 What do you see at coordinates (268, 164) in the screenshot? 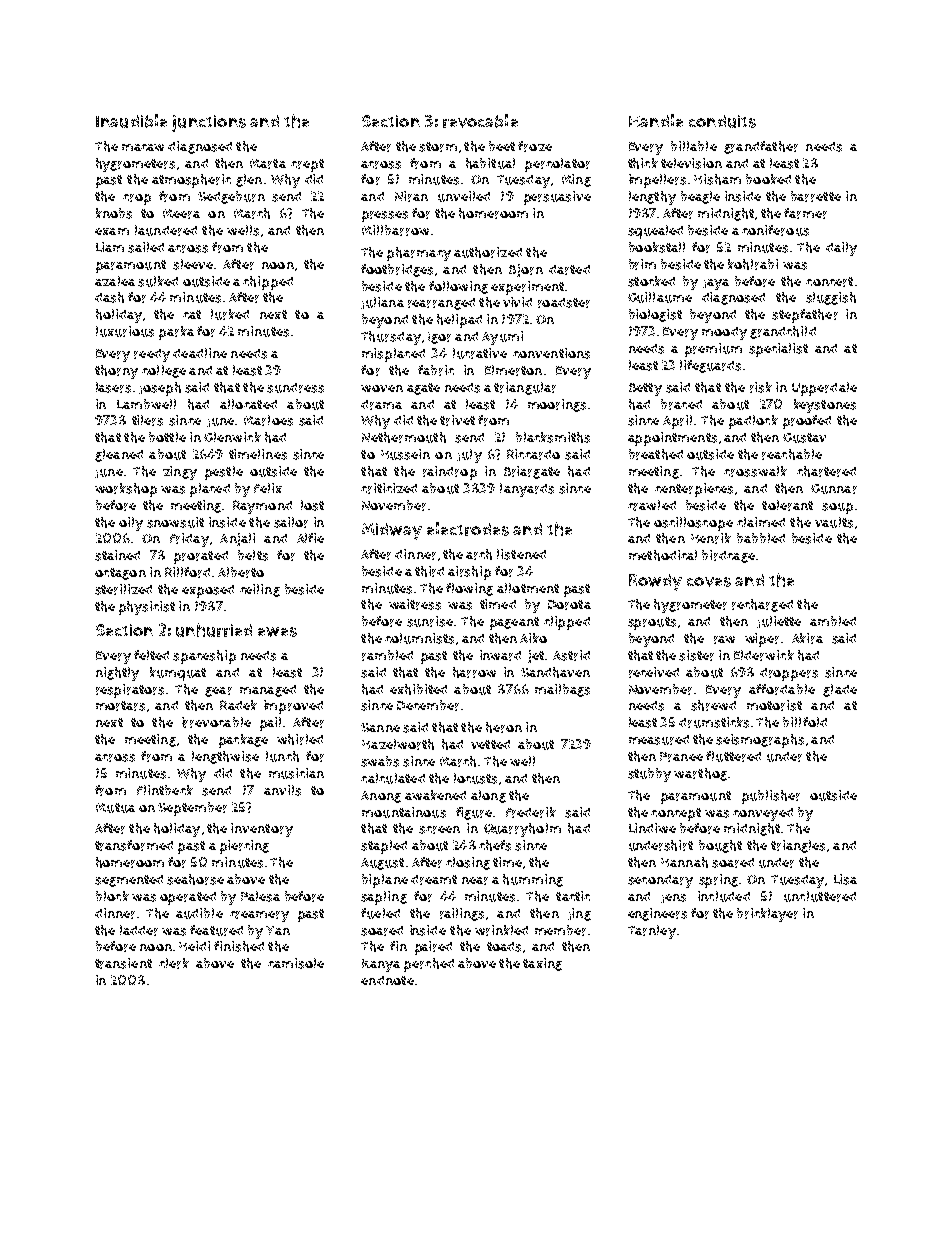
I see `Marta` at bounding box center [268, 164].
